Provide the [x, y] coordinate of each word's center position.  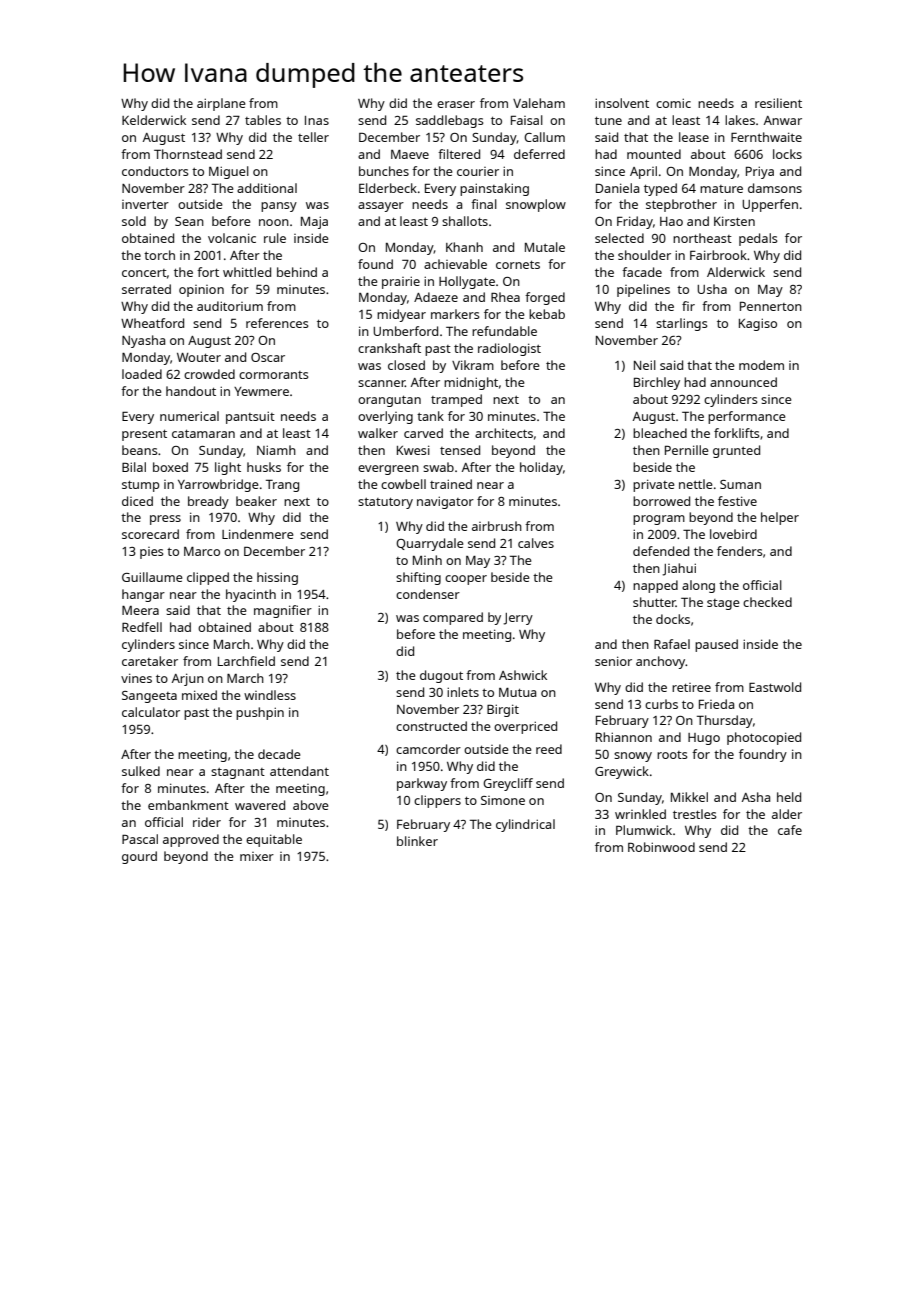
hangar [143, 595]
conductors [155, 171]
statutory [385, 503]
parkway [422, 784]
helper [780, 518]
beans [139, 450]
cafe [790, 830]
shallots [465, 221]
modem [761, 365]
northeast [702, 238]
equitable [274, 840]
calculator [151, 712]
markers [455, 314]
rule [275, 238]
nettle [696, 484]
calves [536, 543]
